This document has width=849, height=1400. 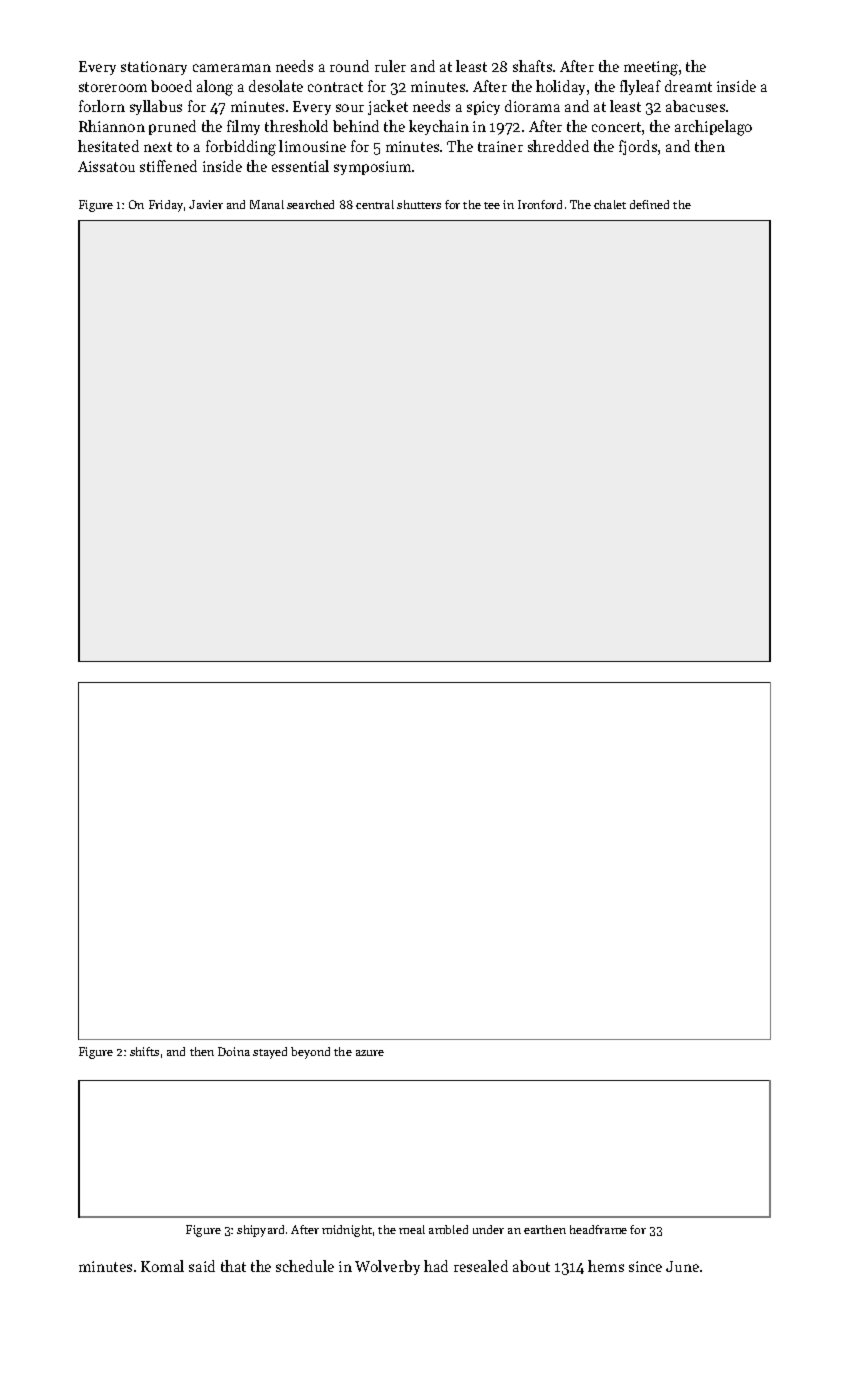 What do you see at coordinates (267, 204) in the document?
I see `Manal` at bounding box center [267, 204].
